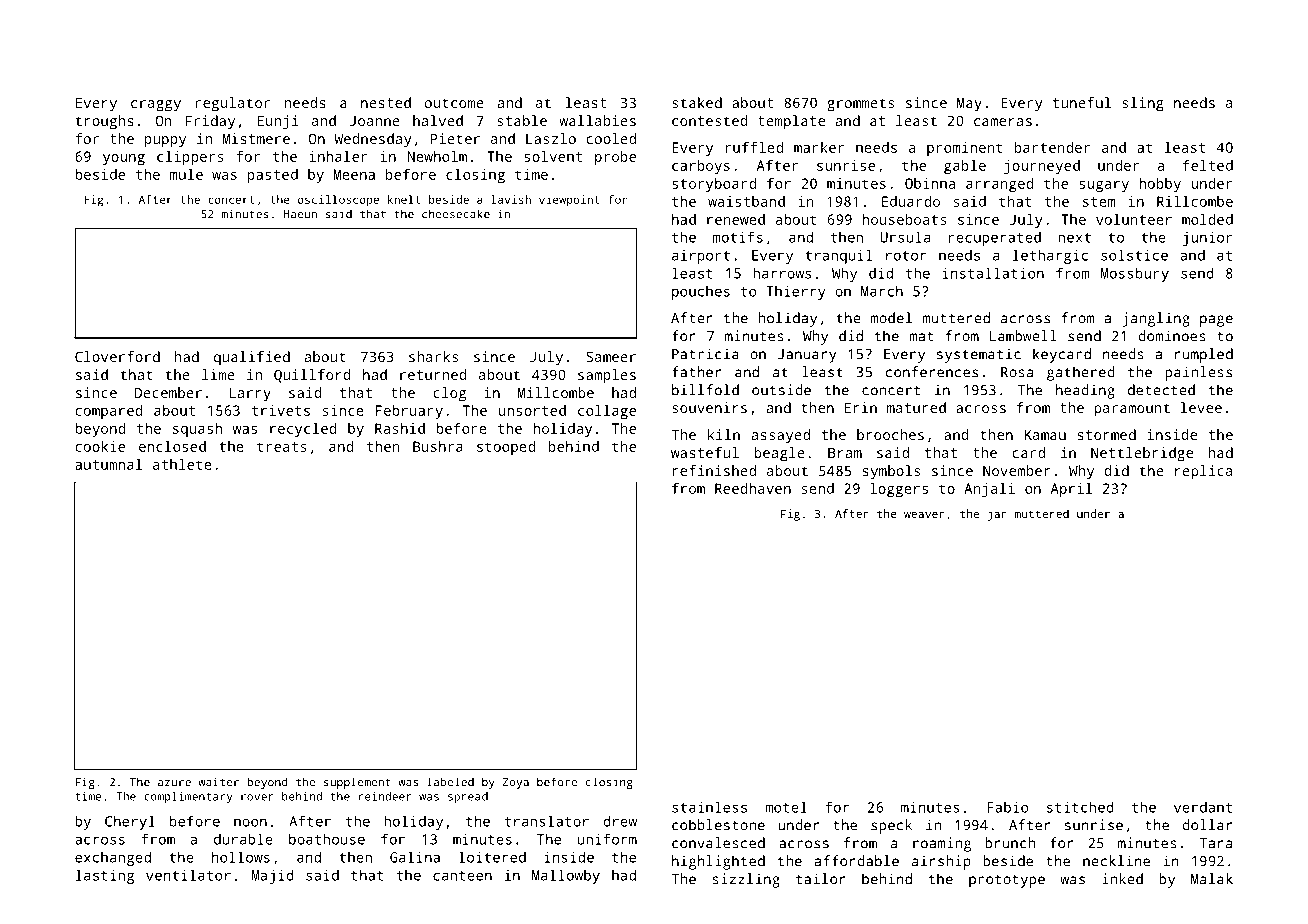 The image size is (1308, 924). What do you see at coordinates (386, 102) in the screenshot?
I see `nested` at bounding box center [386, 102].
